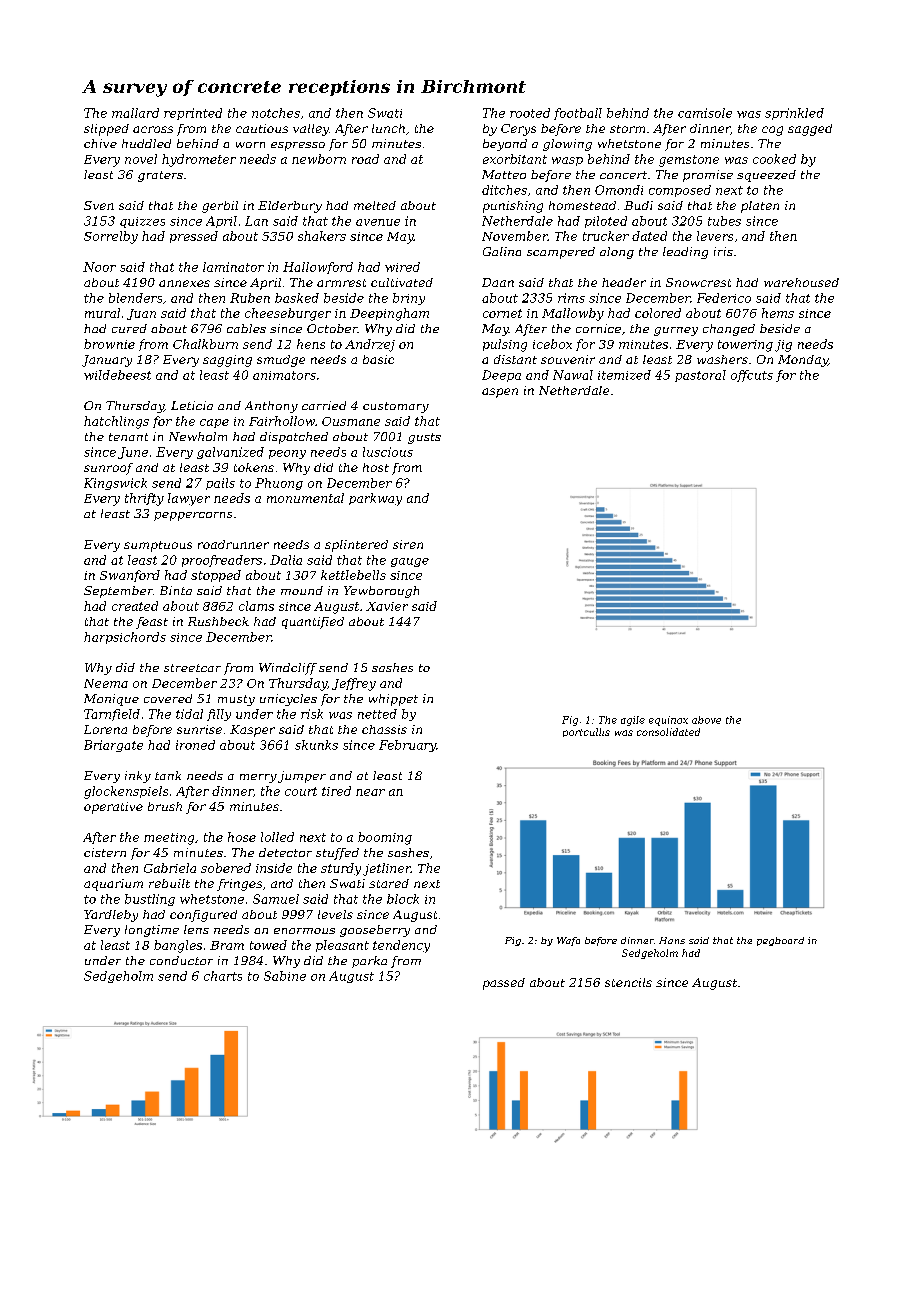  What do you see at coordinates (586, 732) in the screenshot?
I see `portcullis` at bounding box center [586, 732].
